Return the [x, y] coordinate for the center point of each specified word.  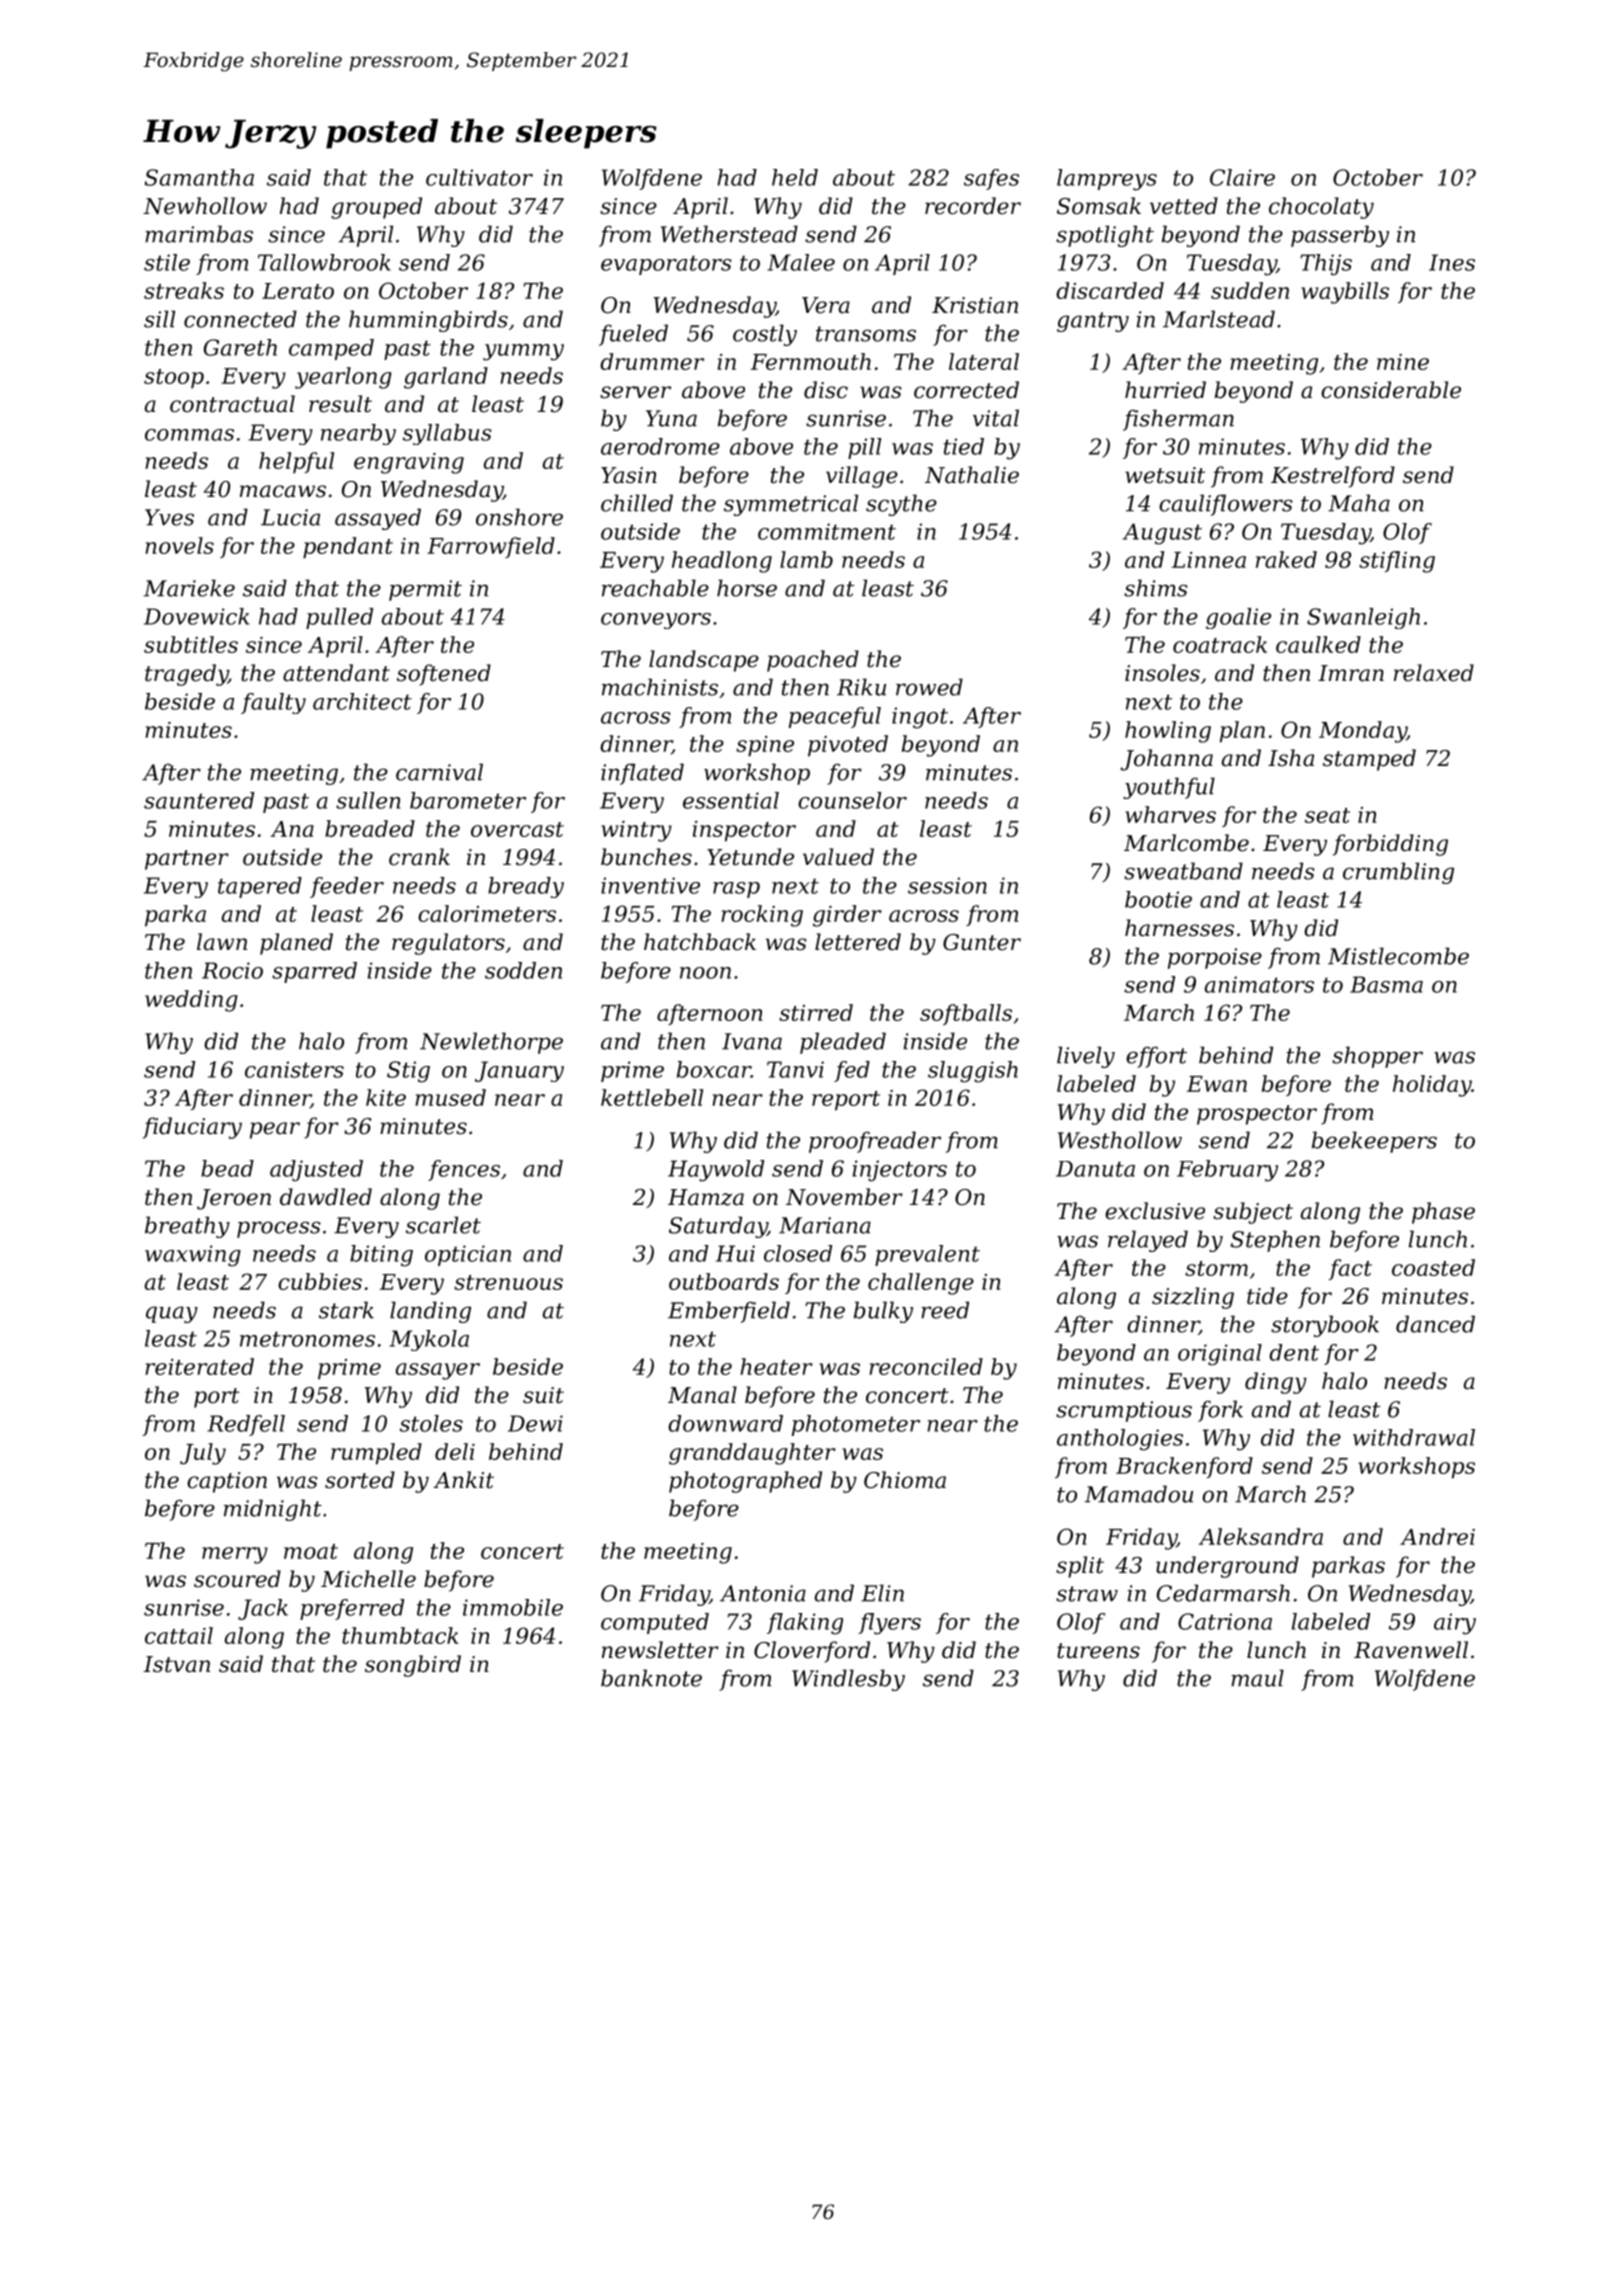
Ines [1452, 262]
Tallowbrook [324, 262]
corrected [966, 390]
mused [450, 1097]
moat [311, 1551]
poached [813, 661]
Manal [702, 1395]
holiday [1432, 1086]
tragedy [186, 675]
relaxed [1434, 673]
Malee [801, 262]
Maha [1359, 503]
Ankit [463, 1480]
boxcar [714, 1069]
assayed [378, 519]
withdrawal [1414, 1437]
